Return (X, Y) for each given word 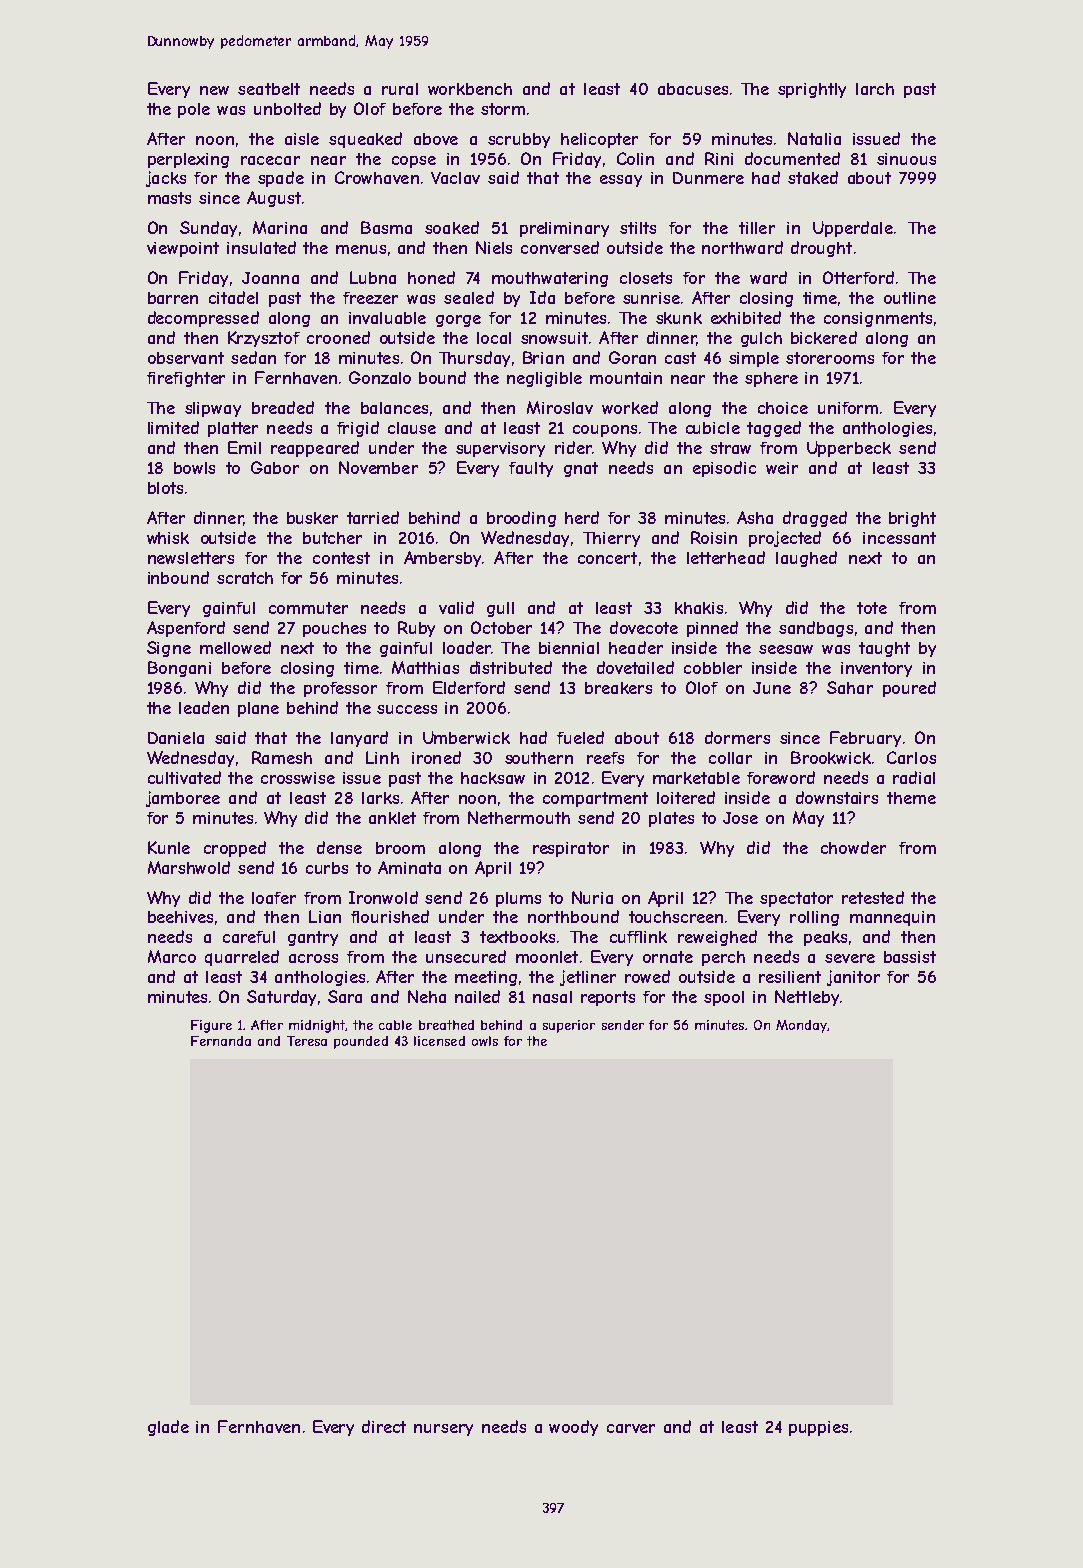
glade (168, 1428)
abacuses (693, 89)
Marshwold (189, 867)
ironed (436, 757)
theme (911, 798)
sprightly (812, 90)
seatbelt (269, 89)
